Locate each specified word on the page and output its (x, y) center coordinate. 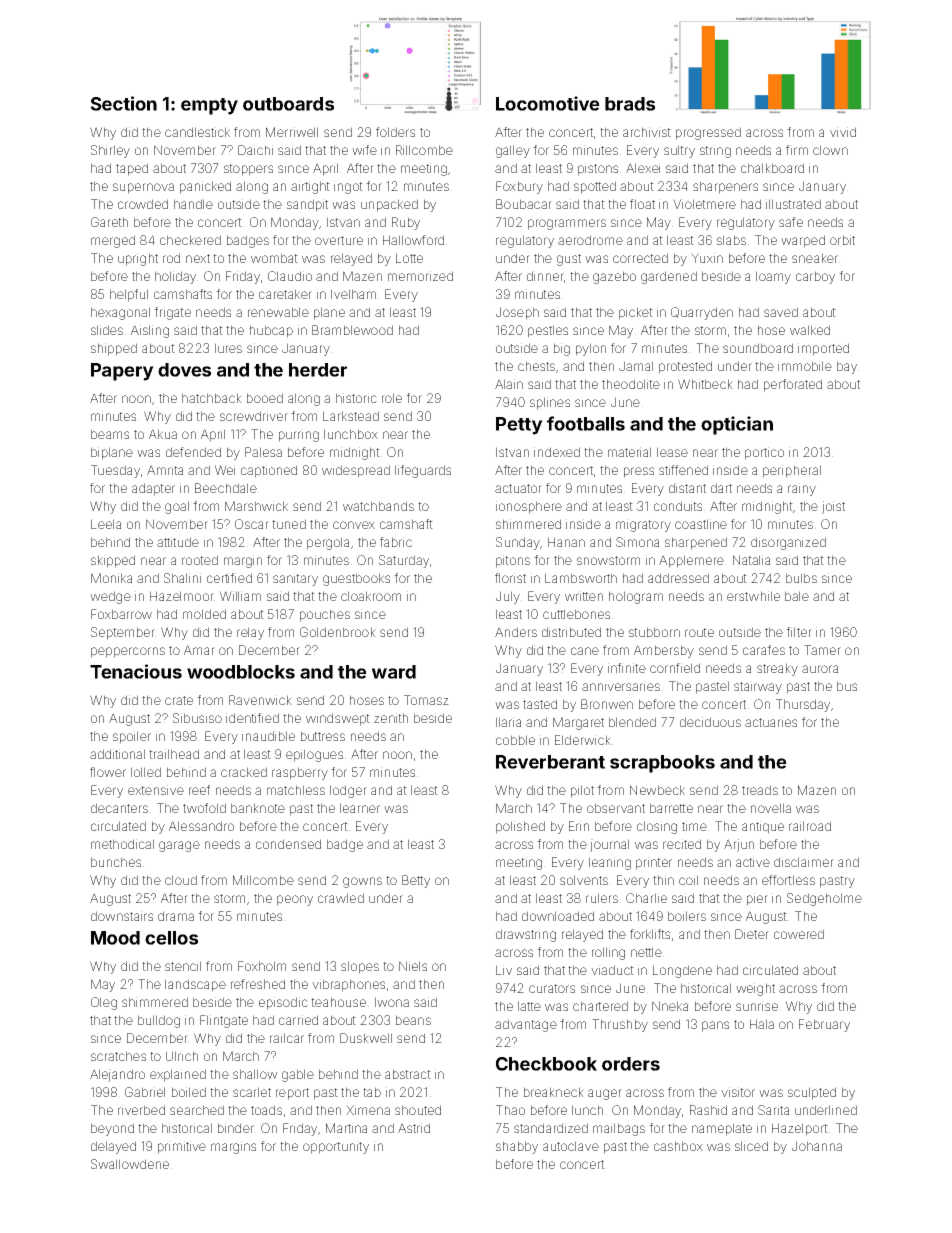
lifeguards (423, 471)
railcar (287, 1038)
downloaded (558, 916)
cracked (244, 772)
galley (513, 151)
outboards (288, 104)
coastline (701, 524)
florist (510, 578)
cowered (799, 934)
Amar (199, 650)
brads (630, 104)
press (639, 472)
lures (228, 348)
